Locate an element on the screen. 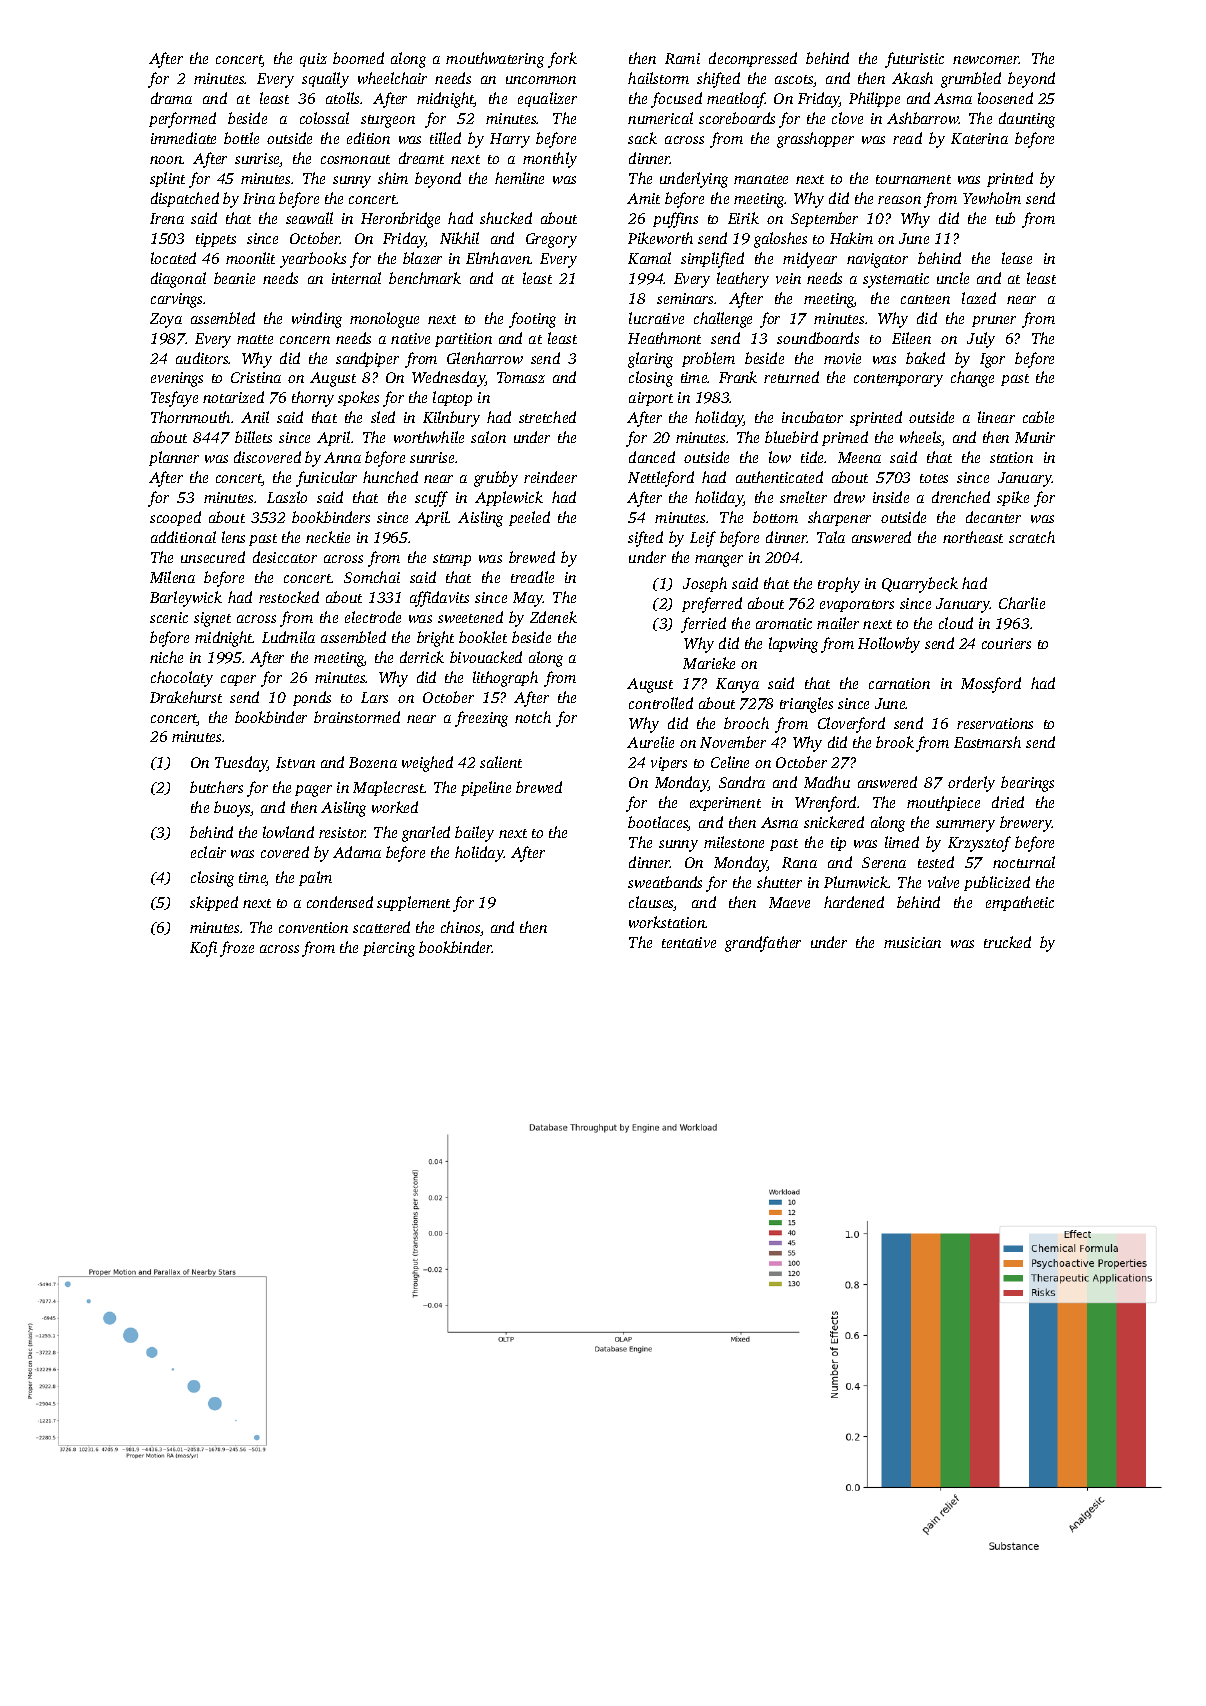  systematic is located at coordinates (896, 280).
